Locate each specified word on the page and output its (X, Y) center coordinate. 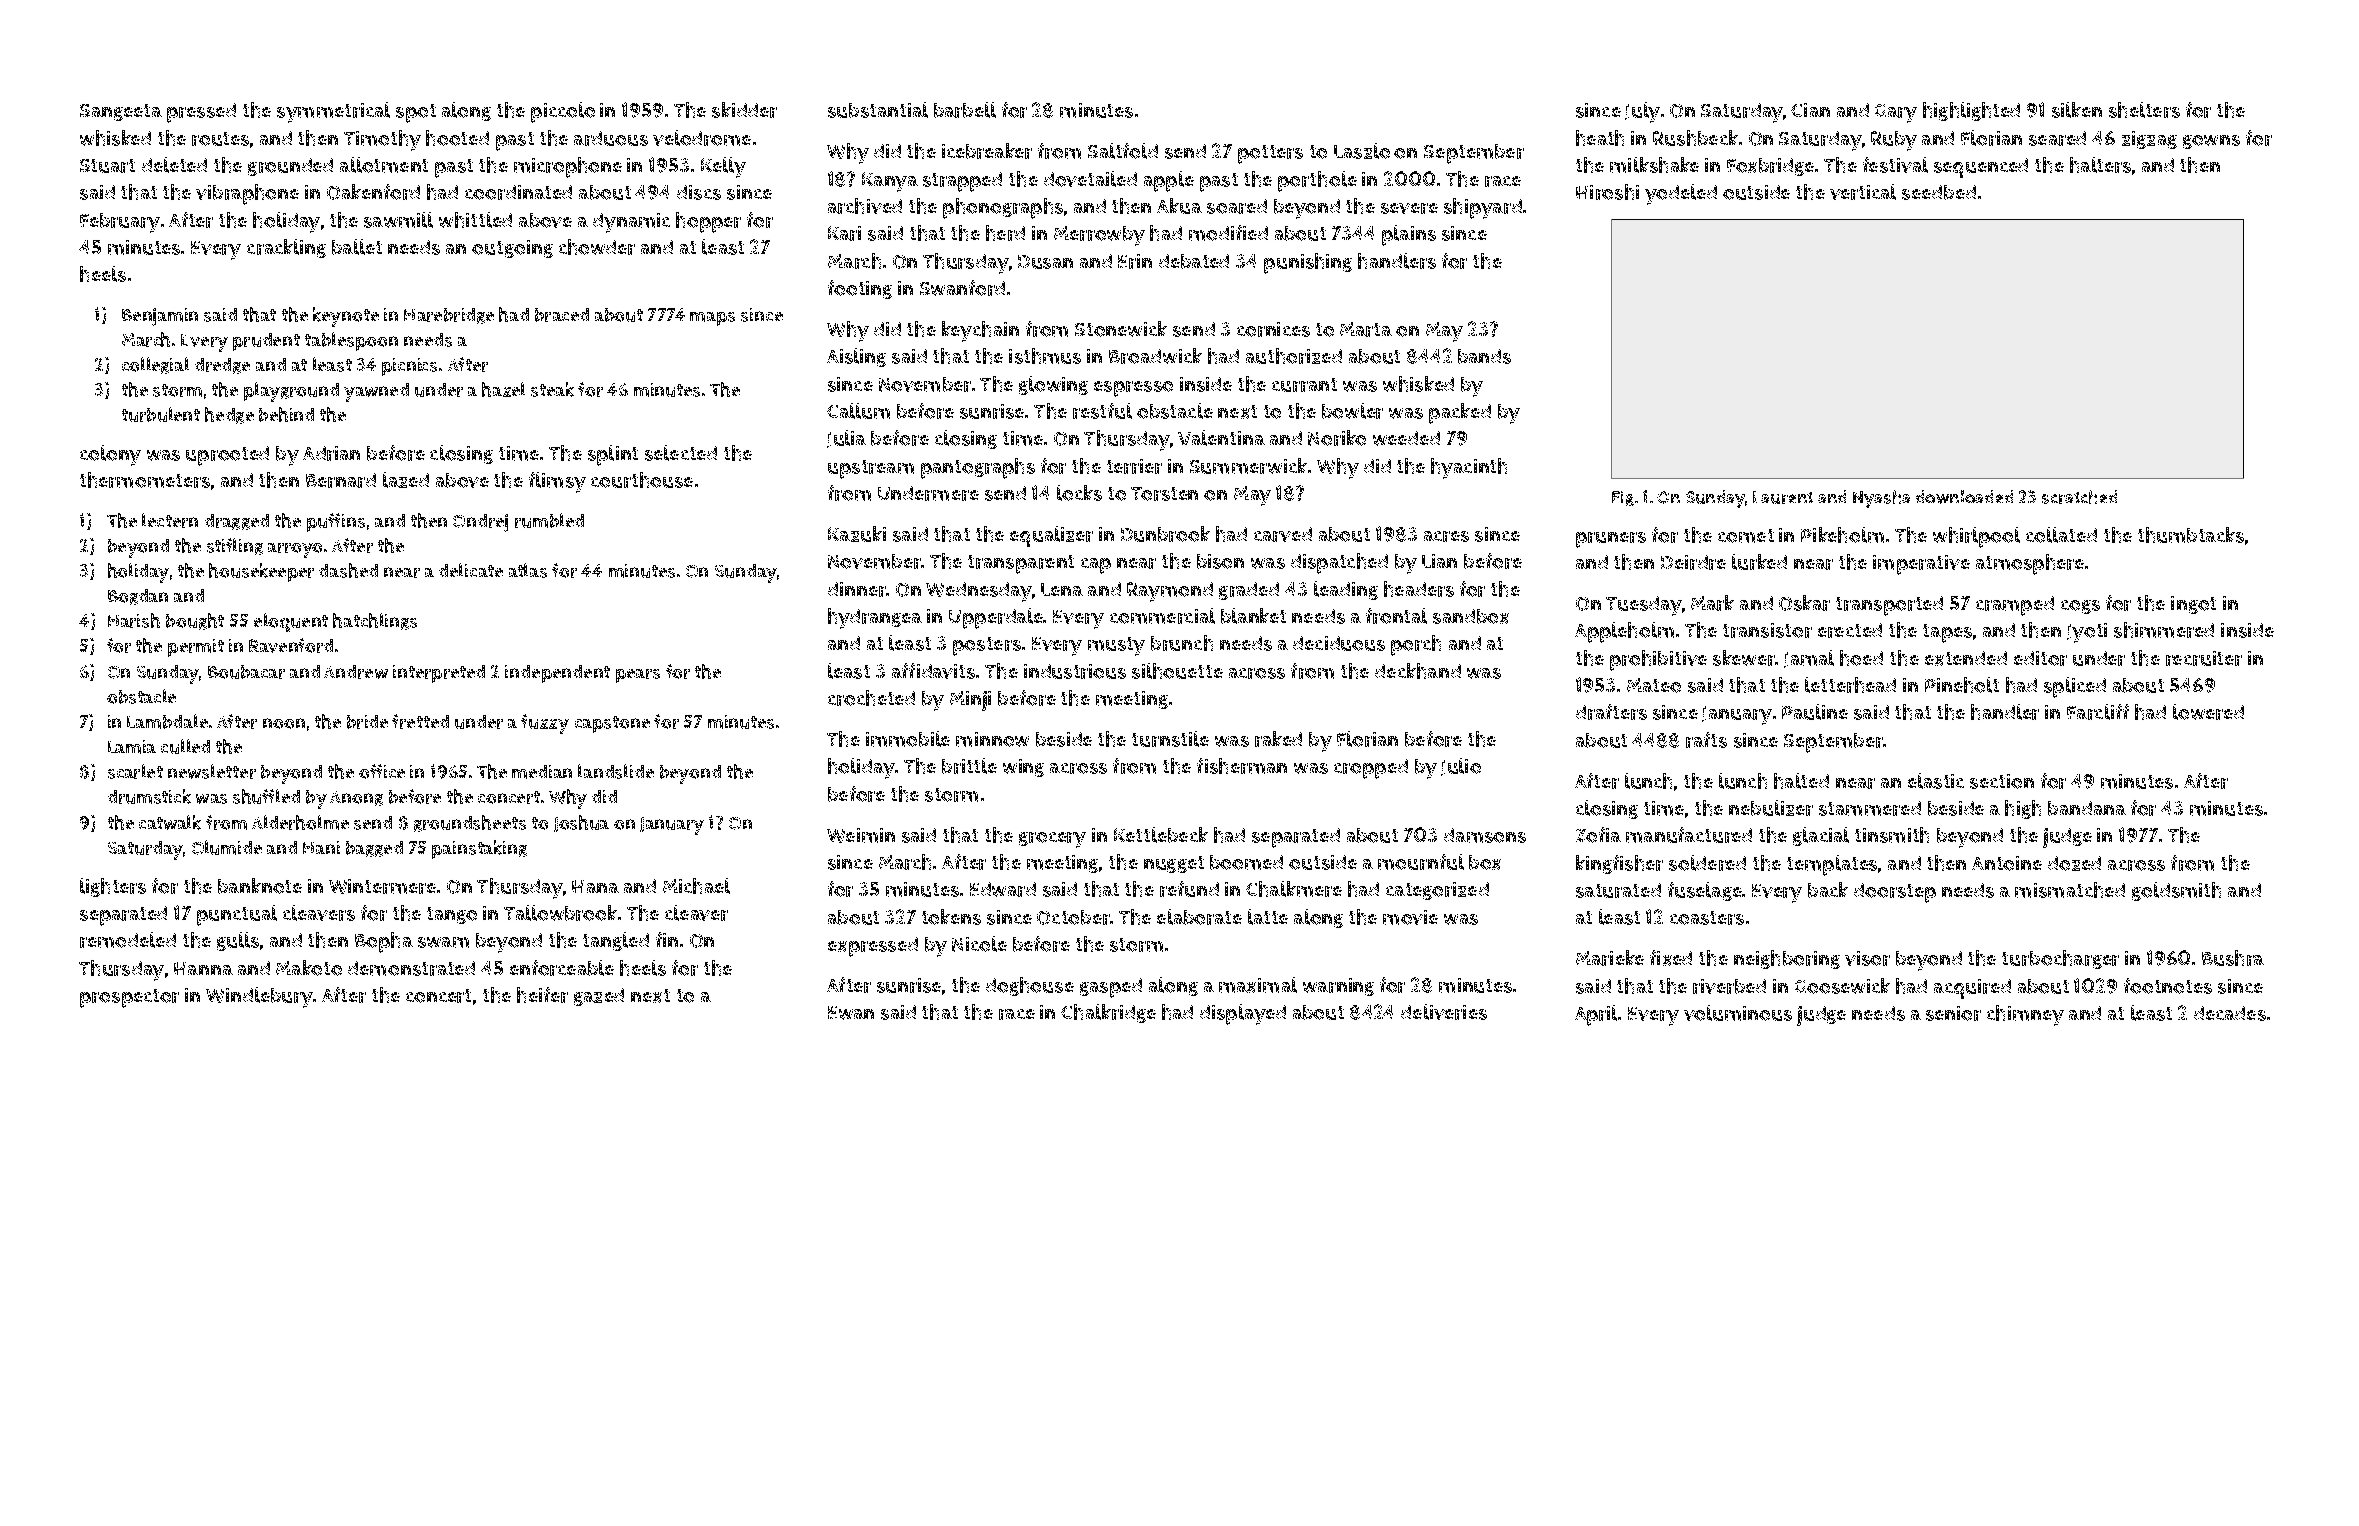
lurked (1759, 562)
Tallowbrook (560, 913)
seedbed (1939, 192)
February (120, 223)
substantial (878, 110)
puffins (336, 522)
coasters (1707, 918)
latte (1268, 917)
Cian (1810, 110)
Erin (1135, 261)
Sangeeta (121, 112)
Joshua (581, 823)
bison (1220, 561)
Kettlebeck (1161, 835)
